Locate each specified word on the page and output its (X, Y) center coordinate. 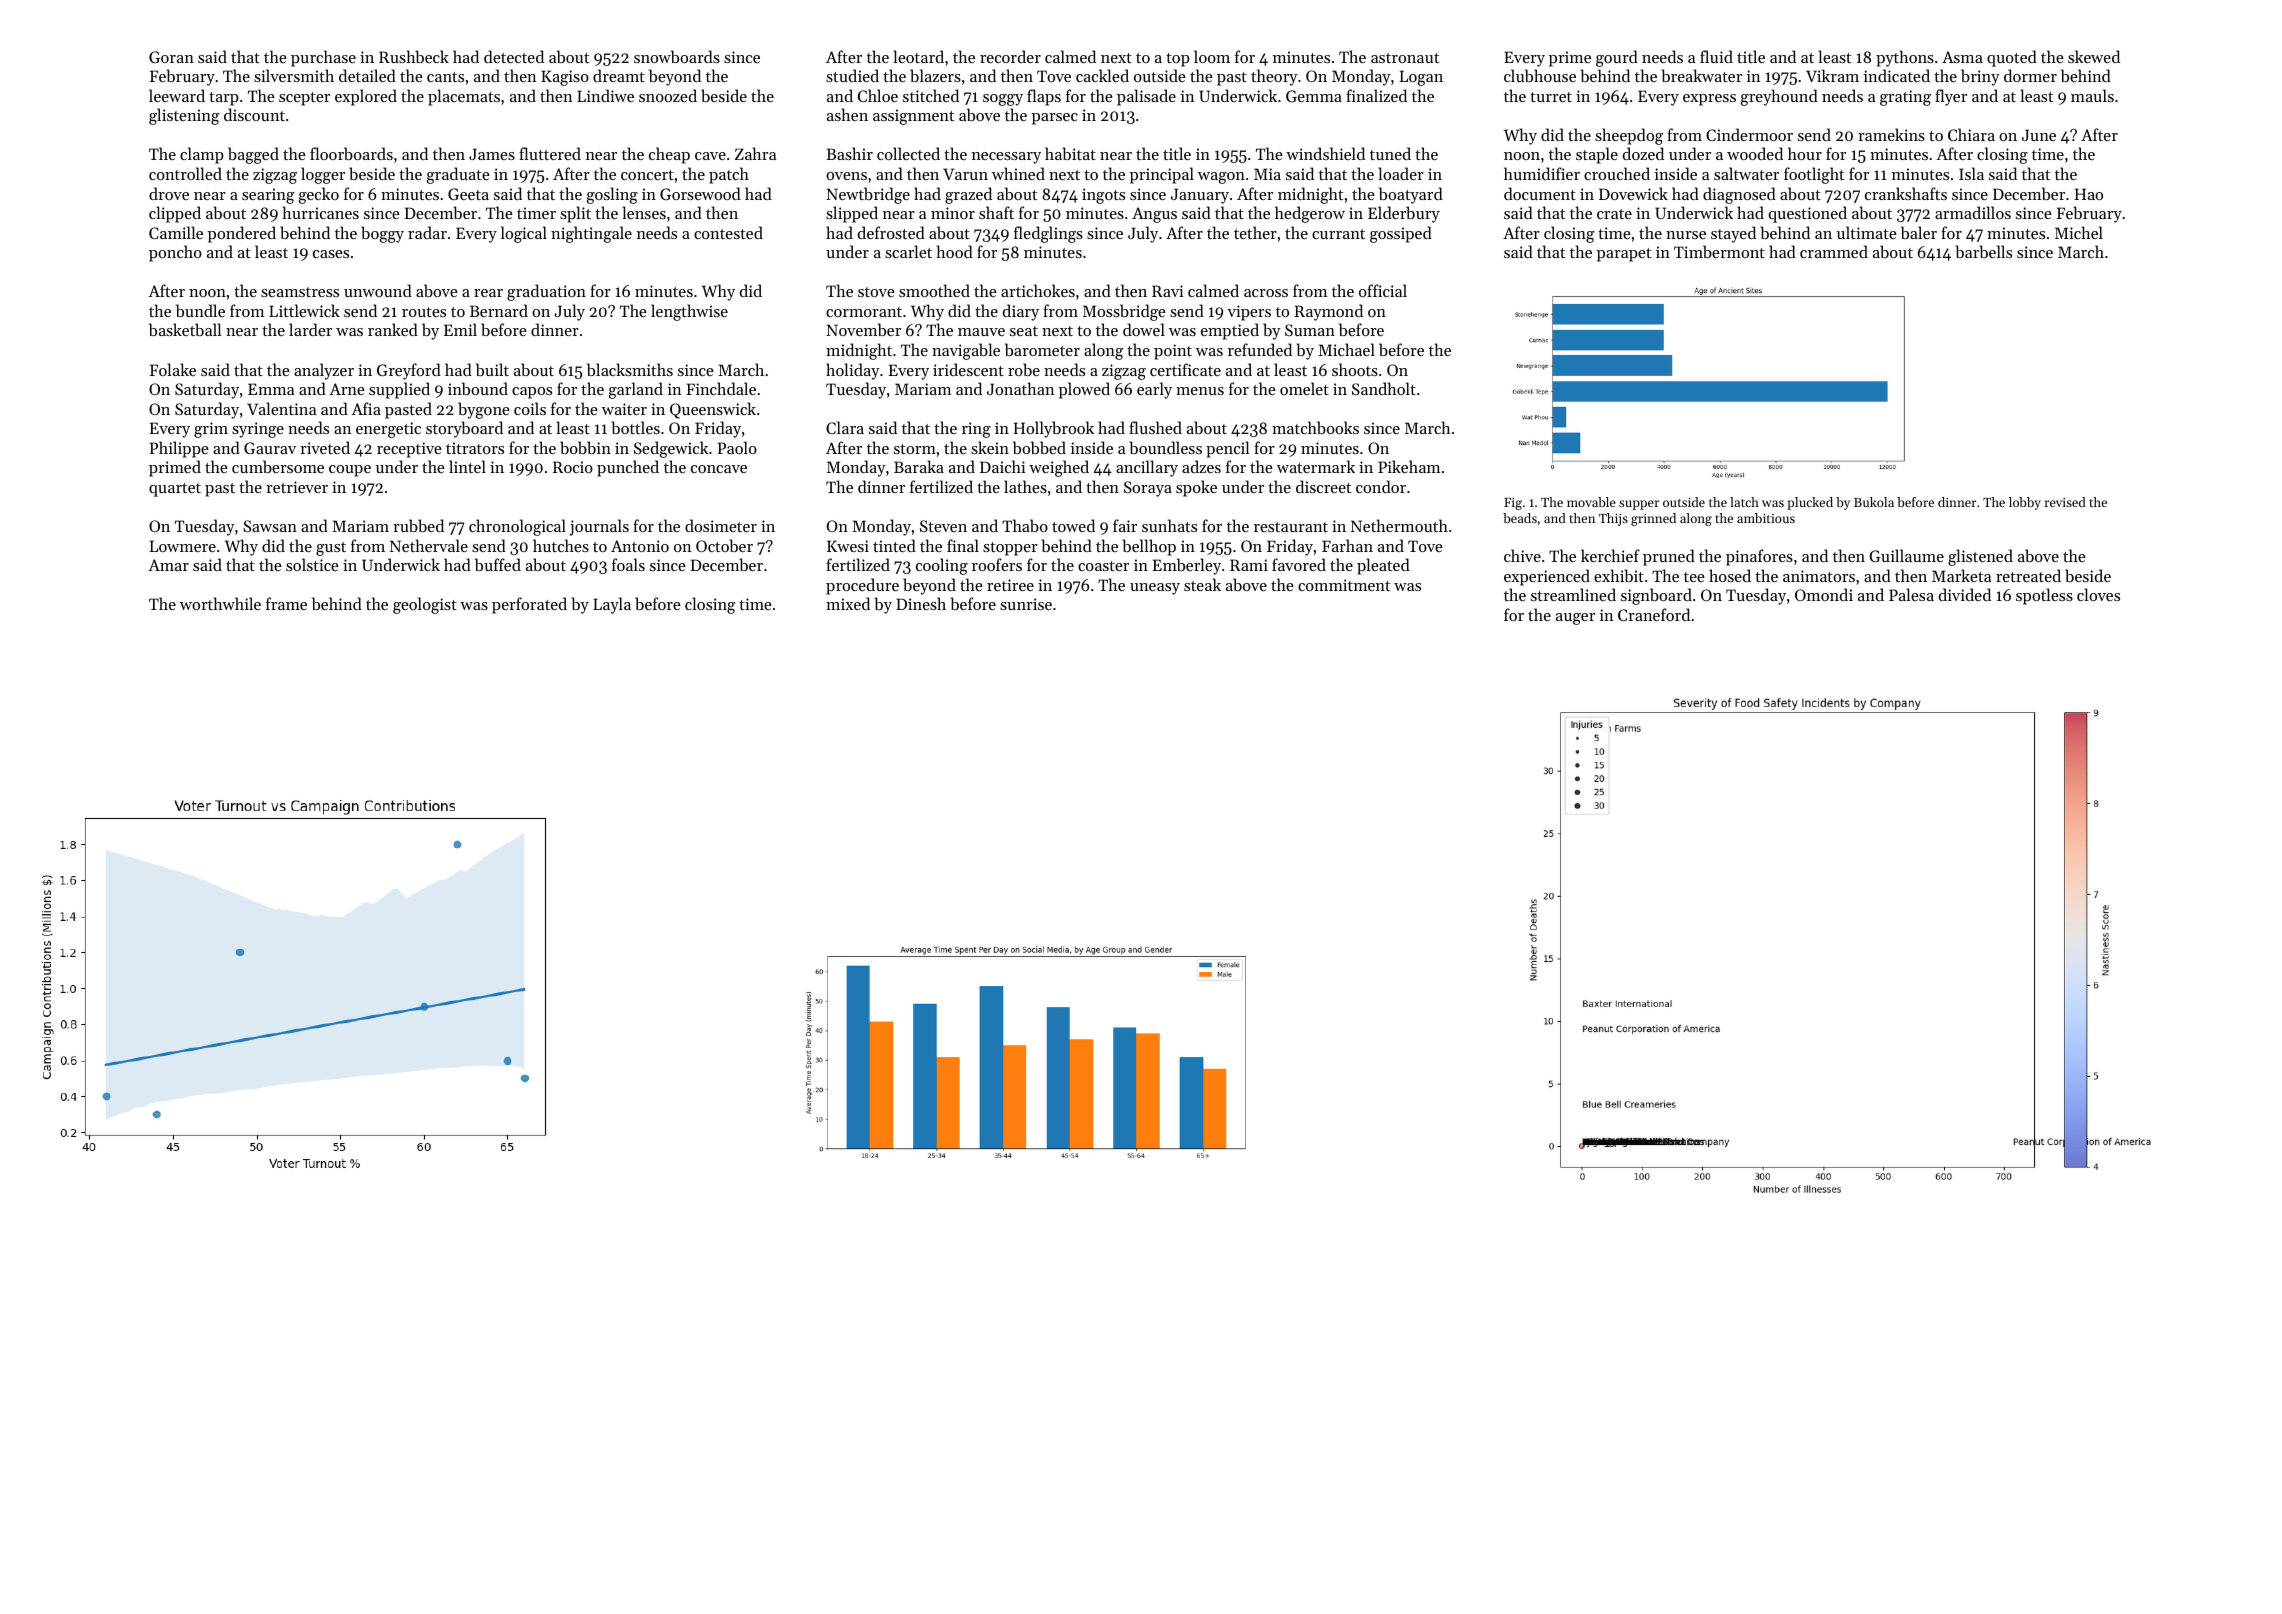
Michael (1346, 349)
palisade (1146, 97)
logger (323, 175)
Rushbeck (414, 56)
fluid (1716, 56)
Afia (366, 408)
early (1154, 390)
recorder (1010, 56)
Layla (612, 605)
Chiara (1971, 134)
